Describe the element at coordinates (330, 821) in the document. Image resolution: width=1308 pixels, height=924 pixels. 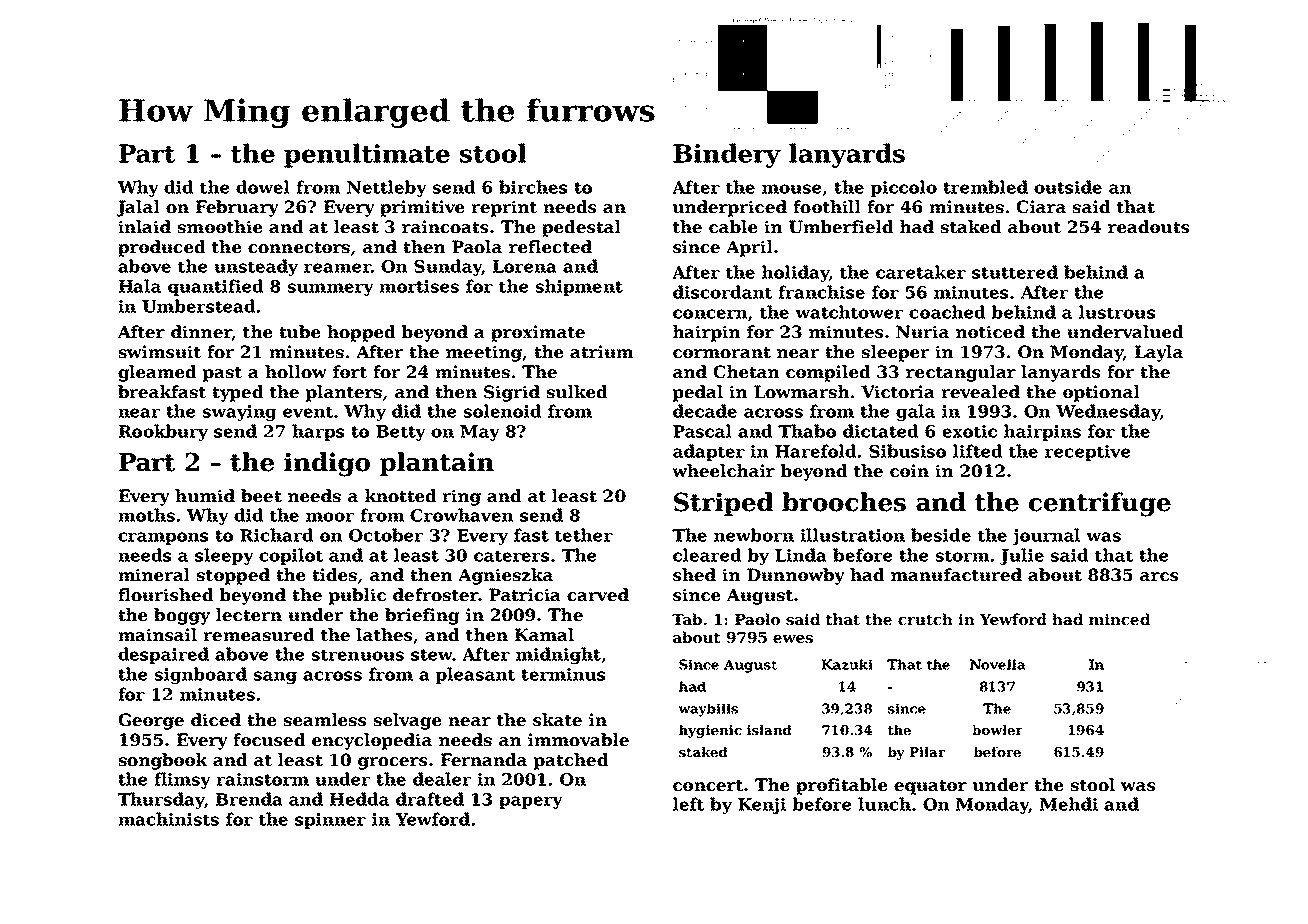
I see `spinner` at that location.
